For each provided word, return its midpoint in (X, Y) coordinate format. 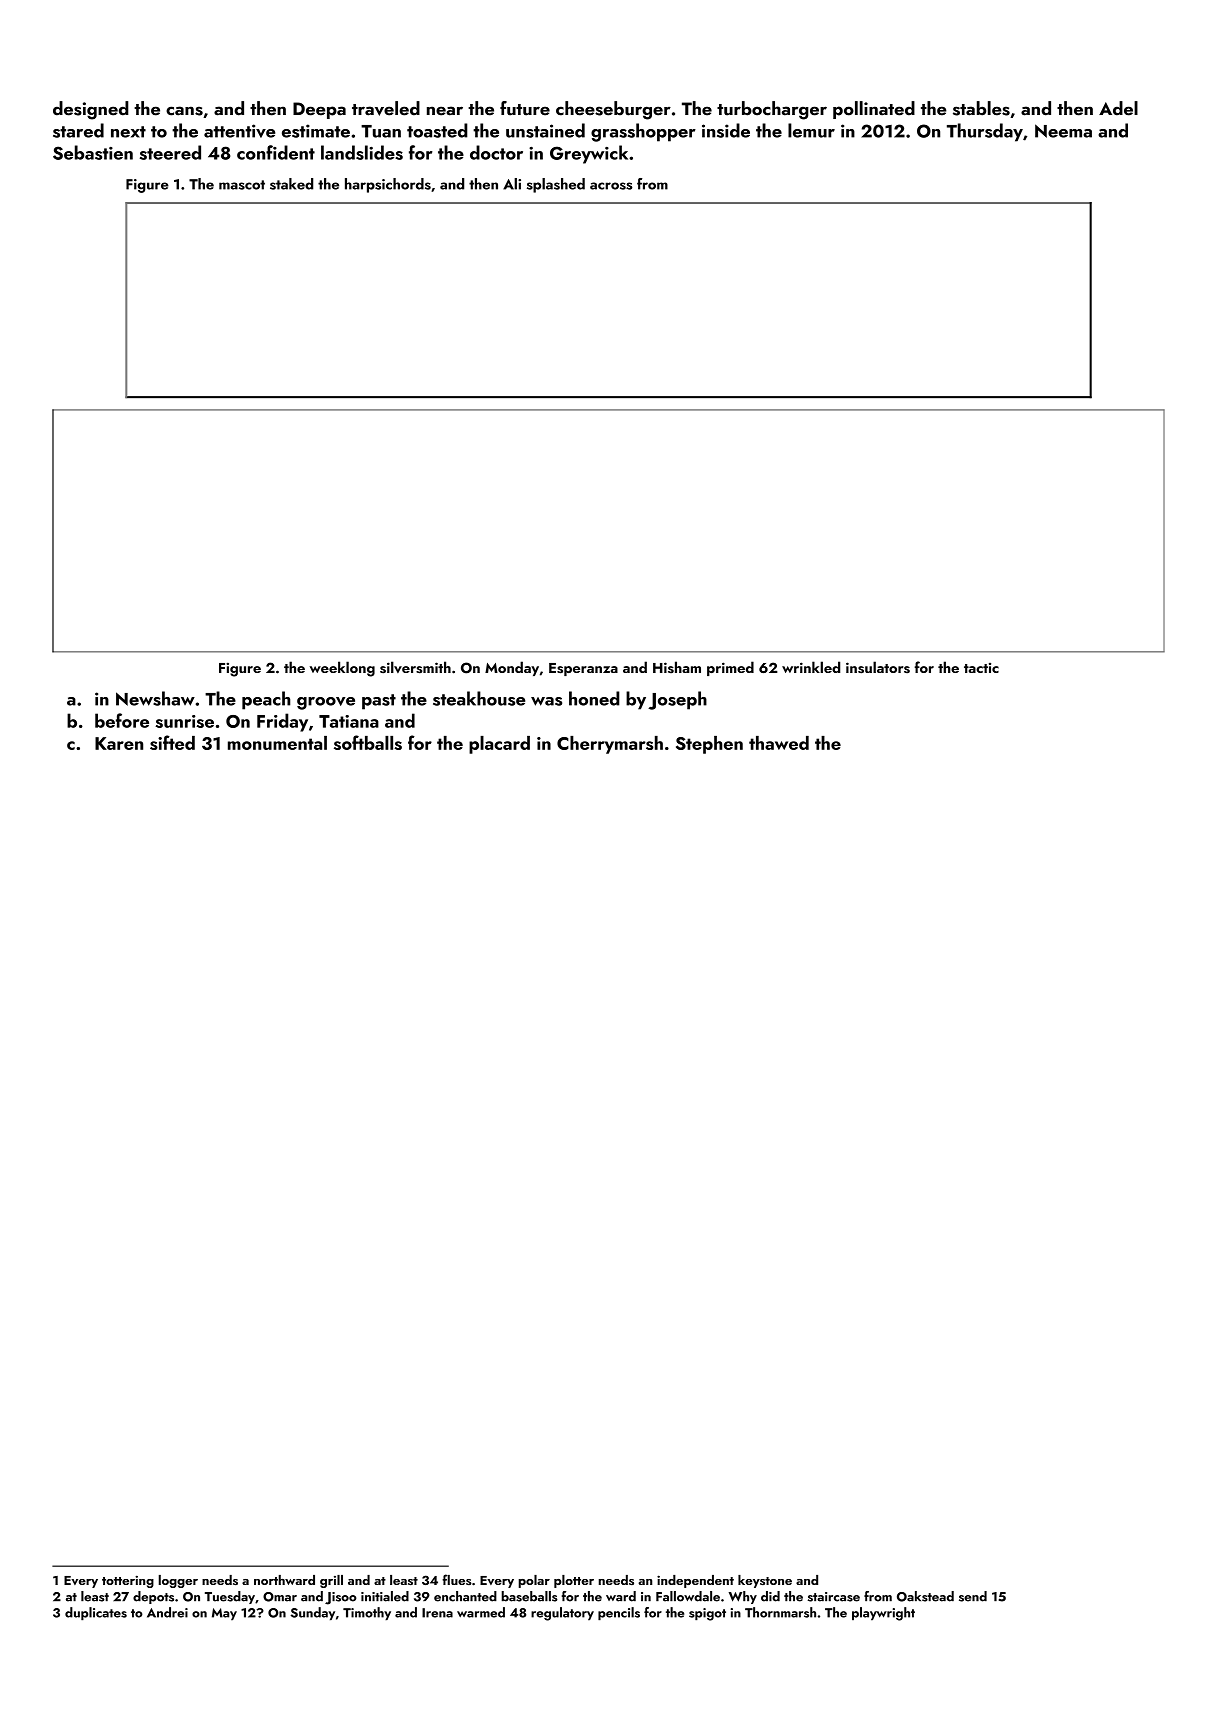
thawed (779, 743)
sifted (172, 742)
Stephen (709, 745)
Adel (1118, 108)
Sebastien (93, 152)
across (611, 186)
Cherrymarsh (610, 745)
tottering (128, 1581)
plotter (574, 1581)
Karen (119, 743)
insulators (878, 667)
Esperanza (583, 669)
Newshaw (155, 698)
